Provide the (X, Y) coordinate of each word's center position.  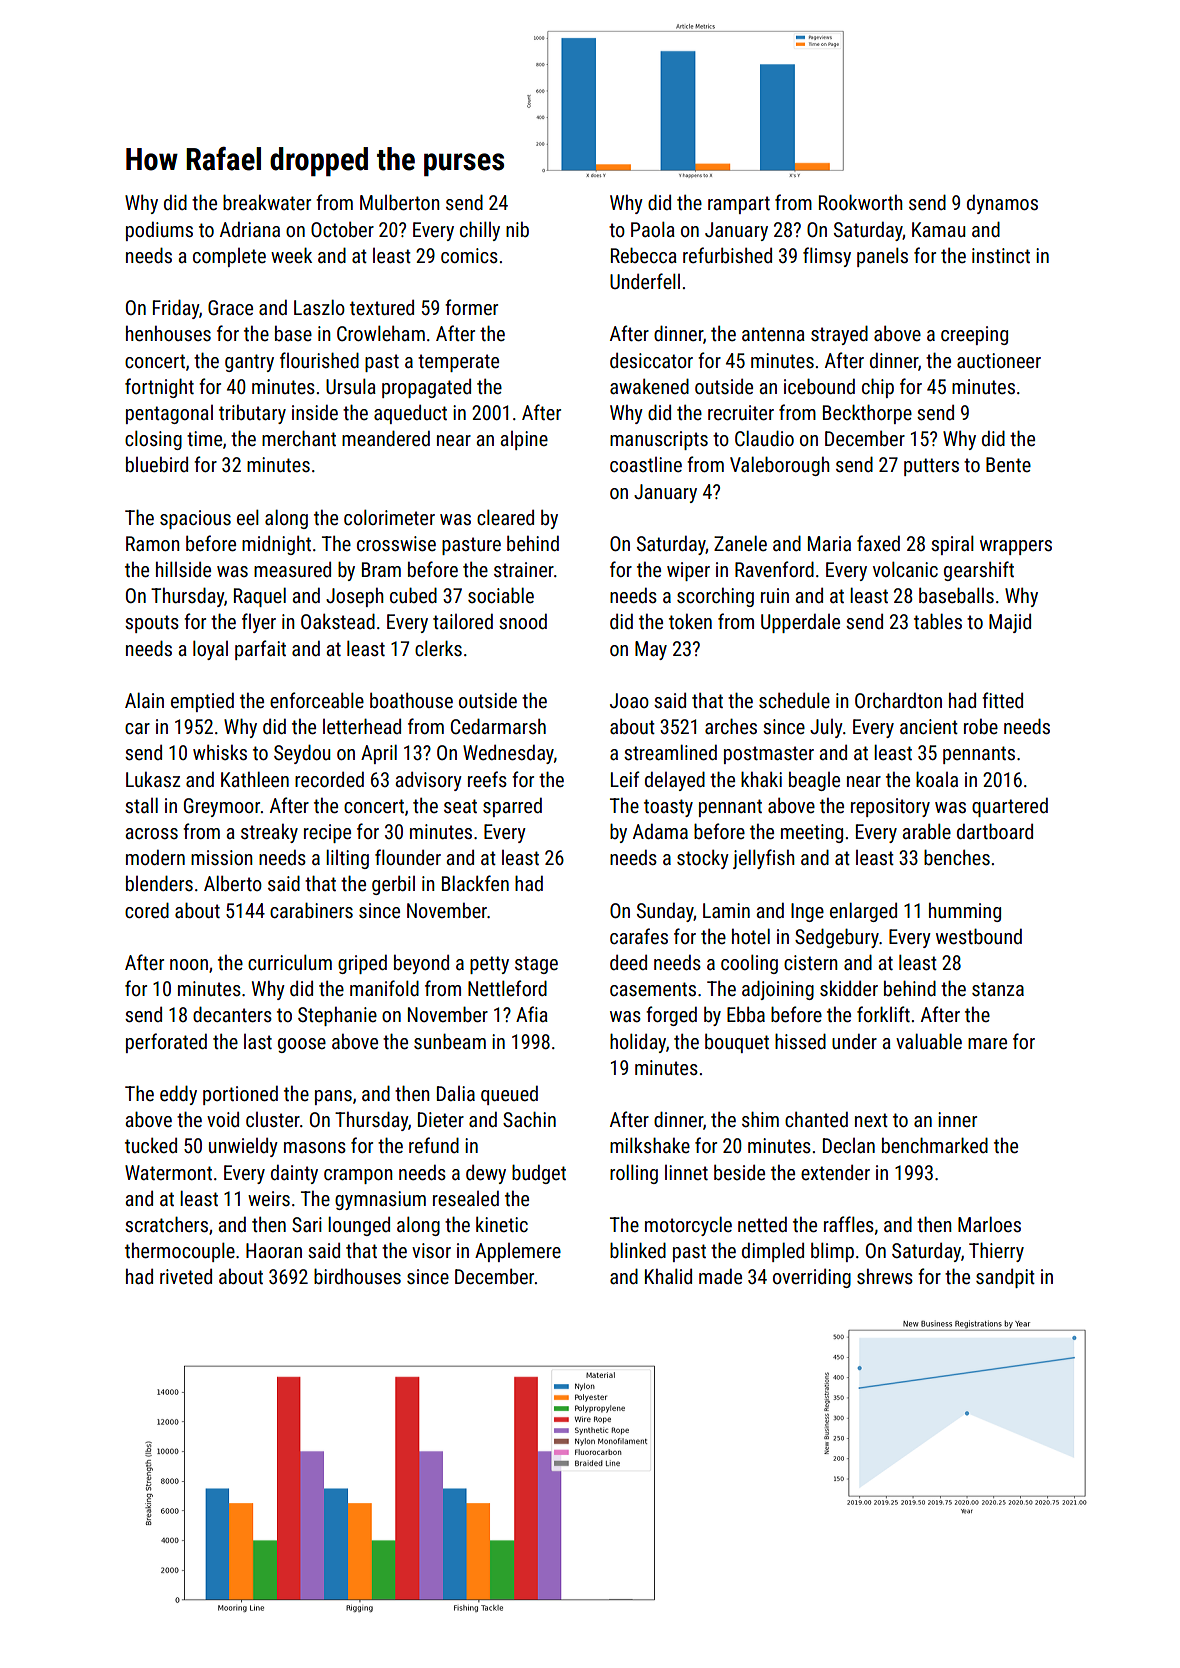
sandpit (1005, 1278)
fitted (1002, 700)
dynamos (1002, 204)
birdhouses (357, 1276)
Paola (653, 229)
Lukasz (153, 779)
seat (460, 806)
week (291, 255)
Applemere (518, 1252)
